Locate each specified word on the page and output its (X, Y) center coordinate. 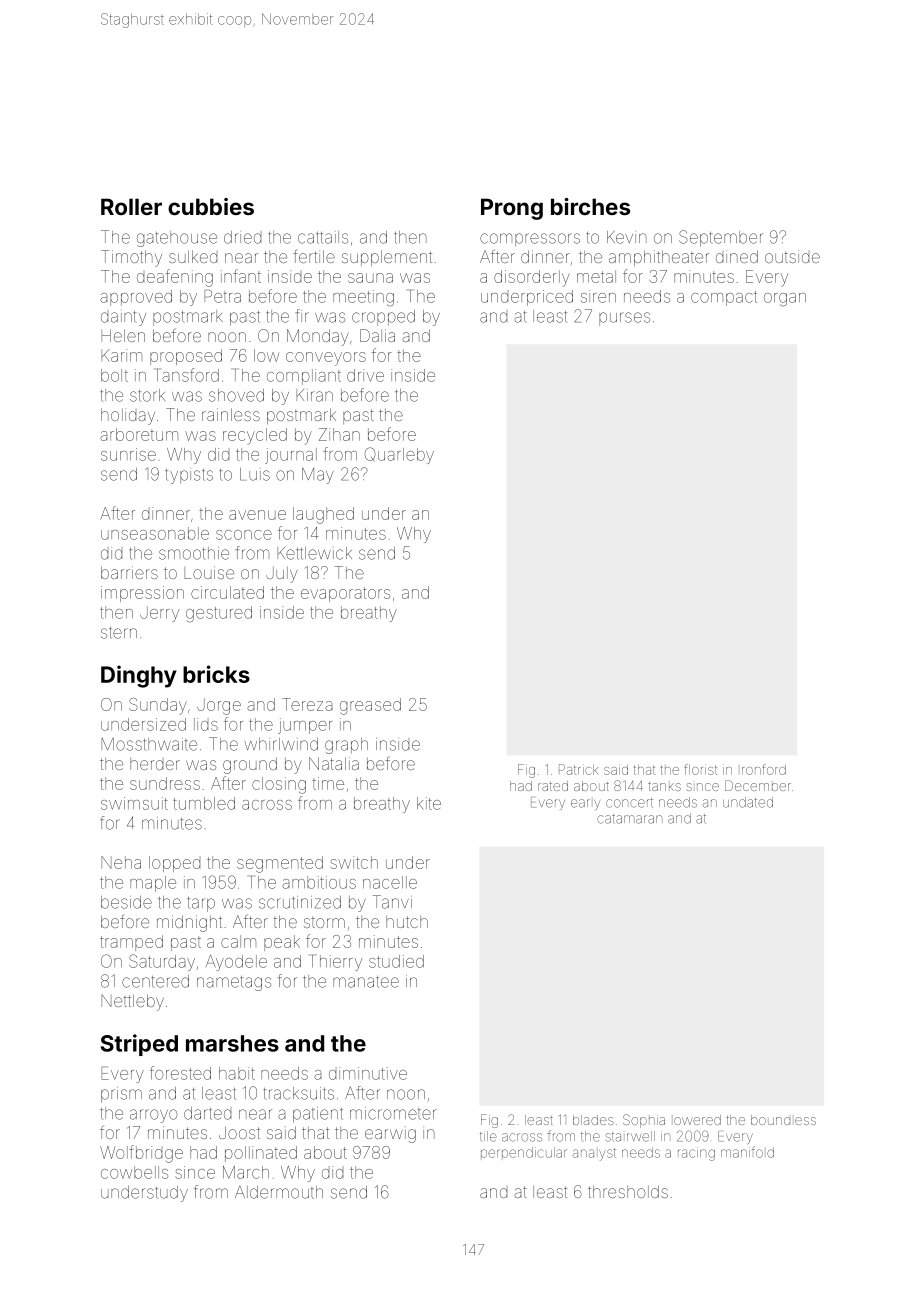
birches (590, 206)
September (721, 238)
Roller (131, 206)
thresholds (628, 1191)
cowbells (134, 1172)
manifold (747, 1152)
